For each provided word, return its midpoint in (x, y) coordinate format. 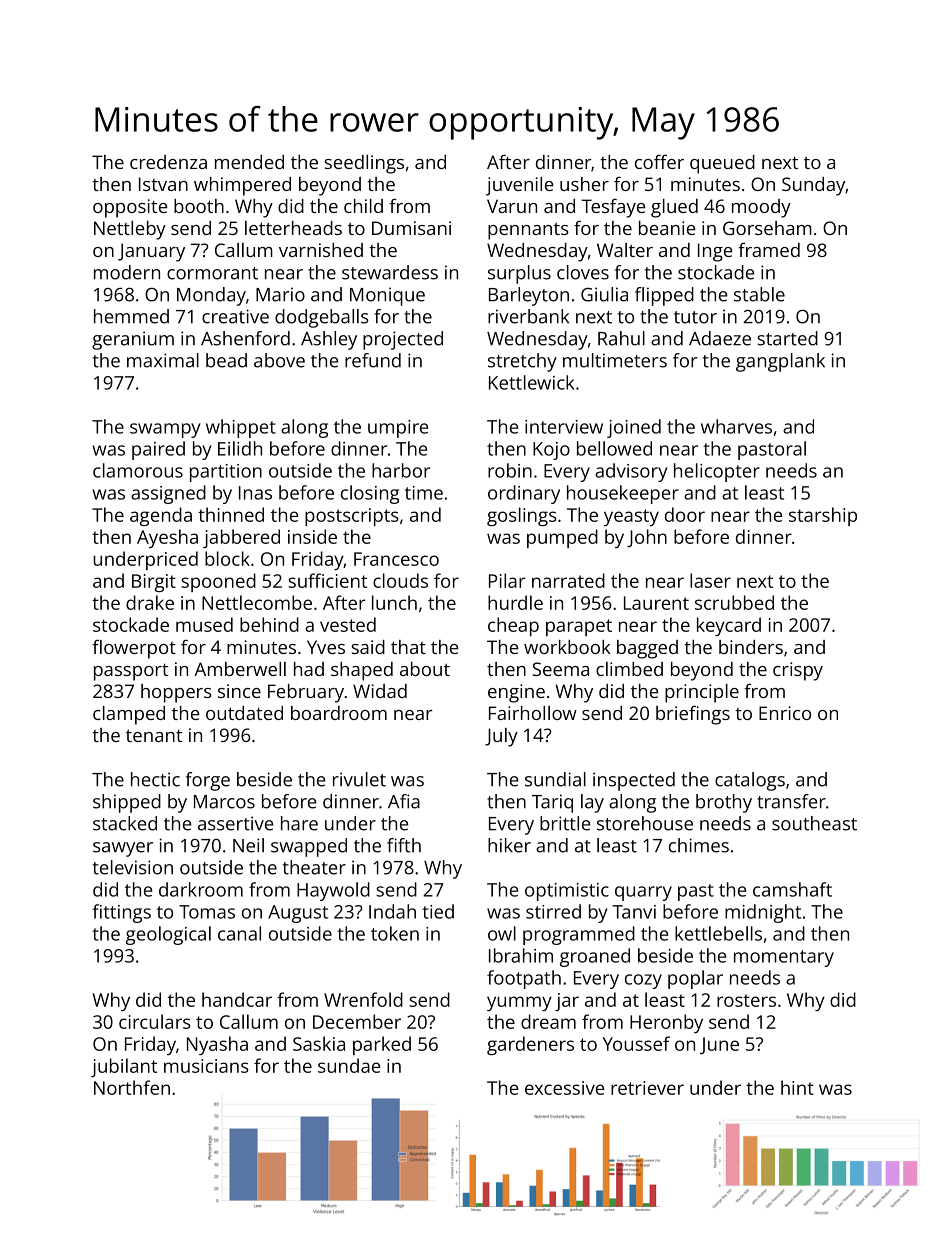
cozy (643, 981)
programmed (579, 935)
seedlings (364, 164)
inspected (634, 781)
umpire (398, 429)
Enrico (785, 713)
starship (823, 516)
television (133, 867)
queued (722, 164)
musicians (206, 1066)
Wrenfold (363, 999)
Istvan (163, 184)
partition (226, 473)
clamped (129, 715)
